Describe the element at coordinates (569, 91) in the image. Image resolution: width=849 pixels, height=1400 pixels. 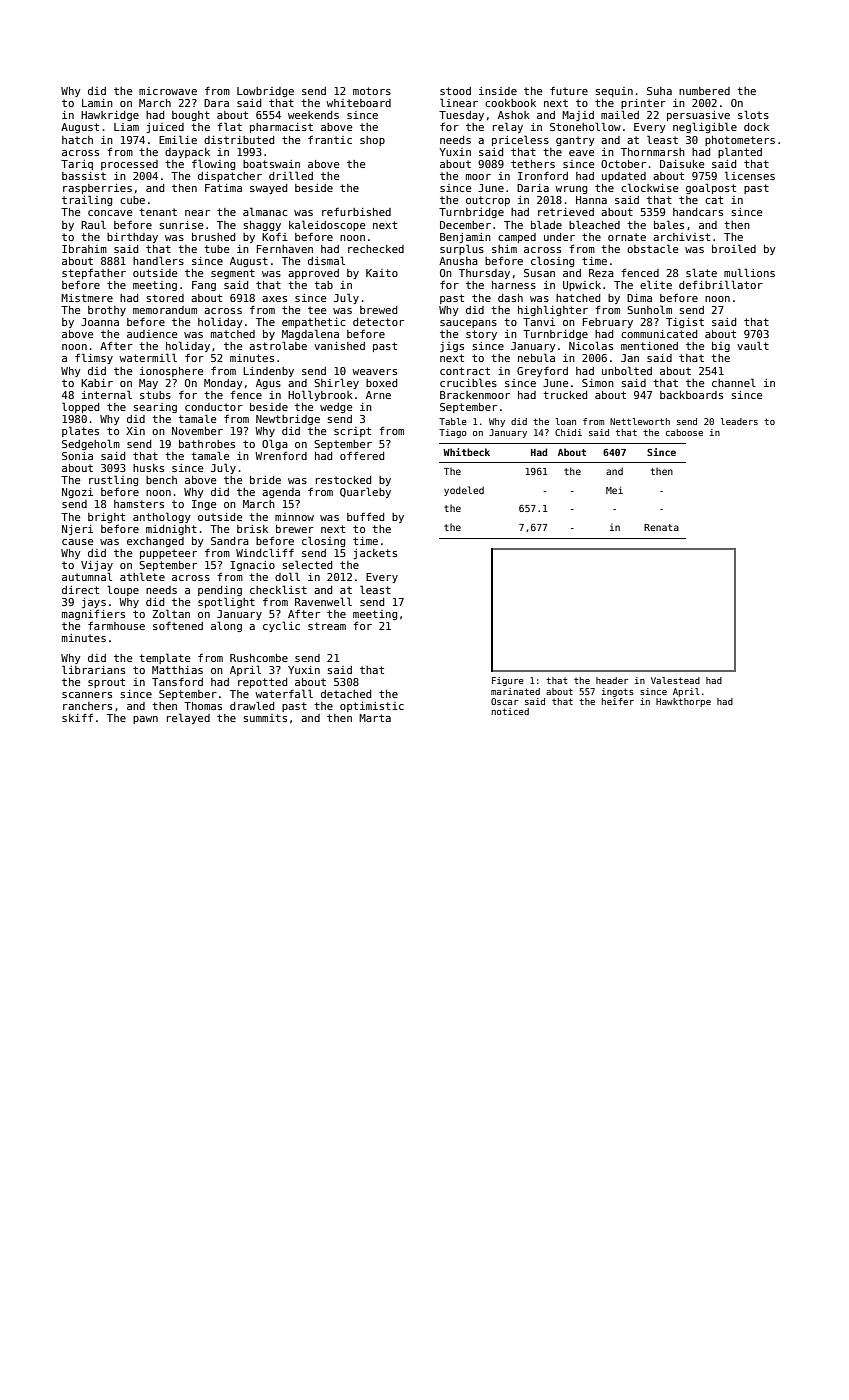
I see `future` at that location.
